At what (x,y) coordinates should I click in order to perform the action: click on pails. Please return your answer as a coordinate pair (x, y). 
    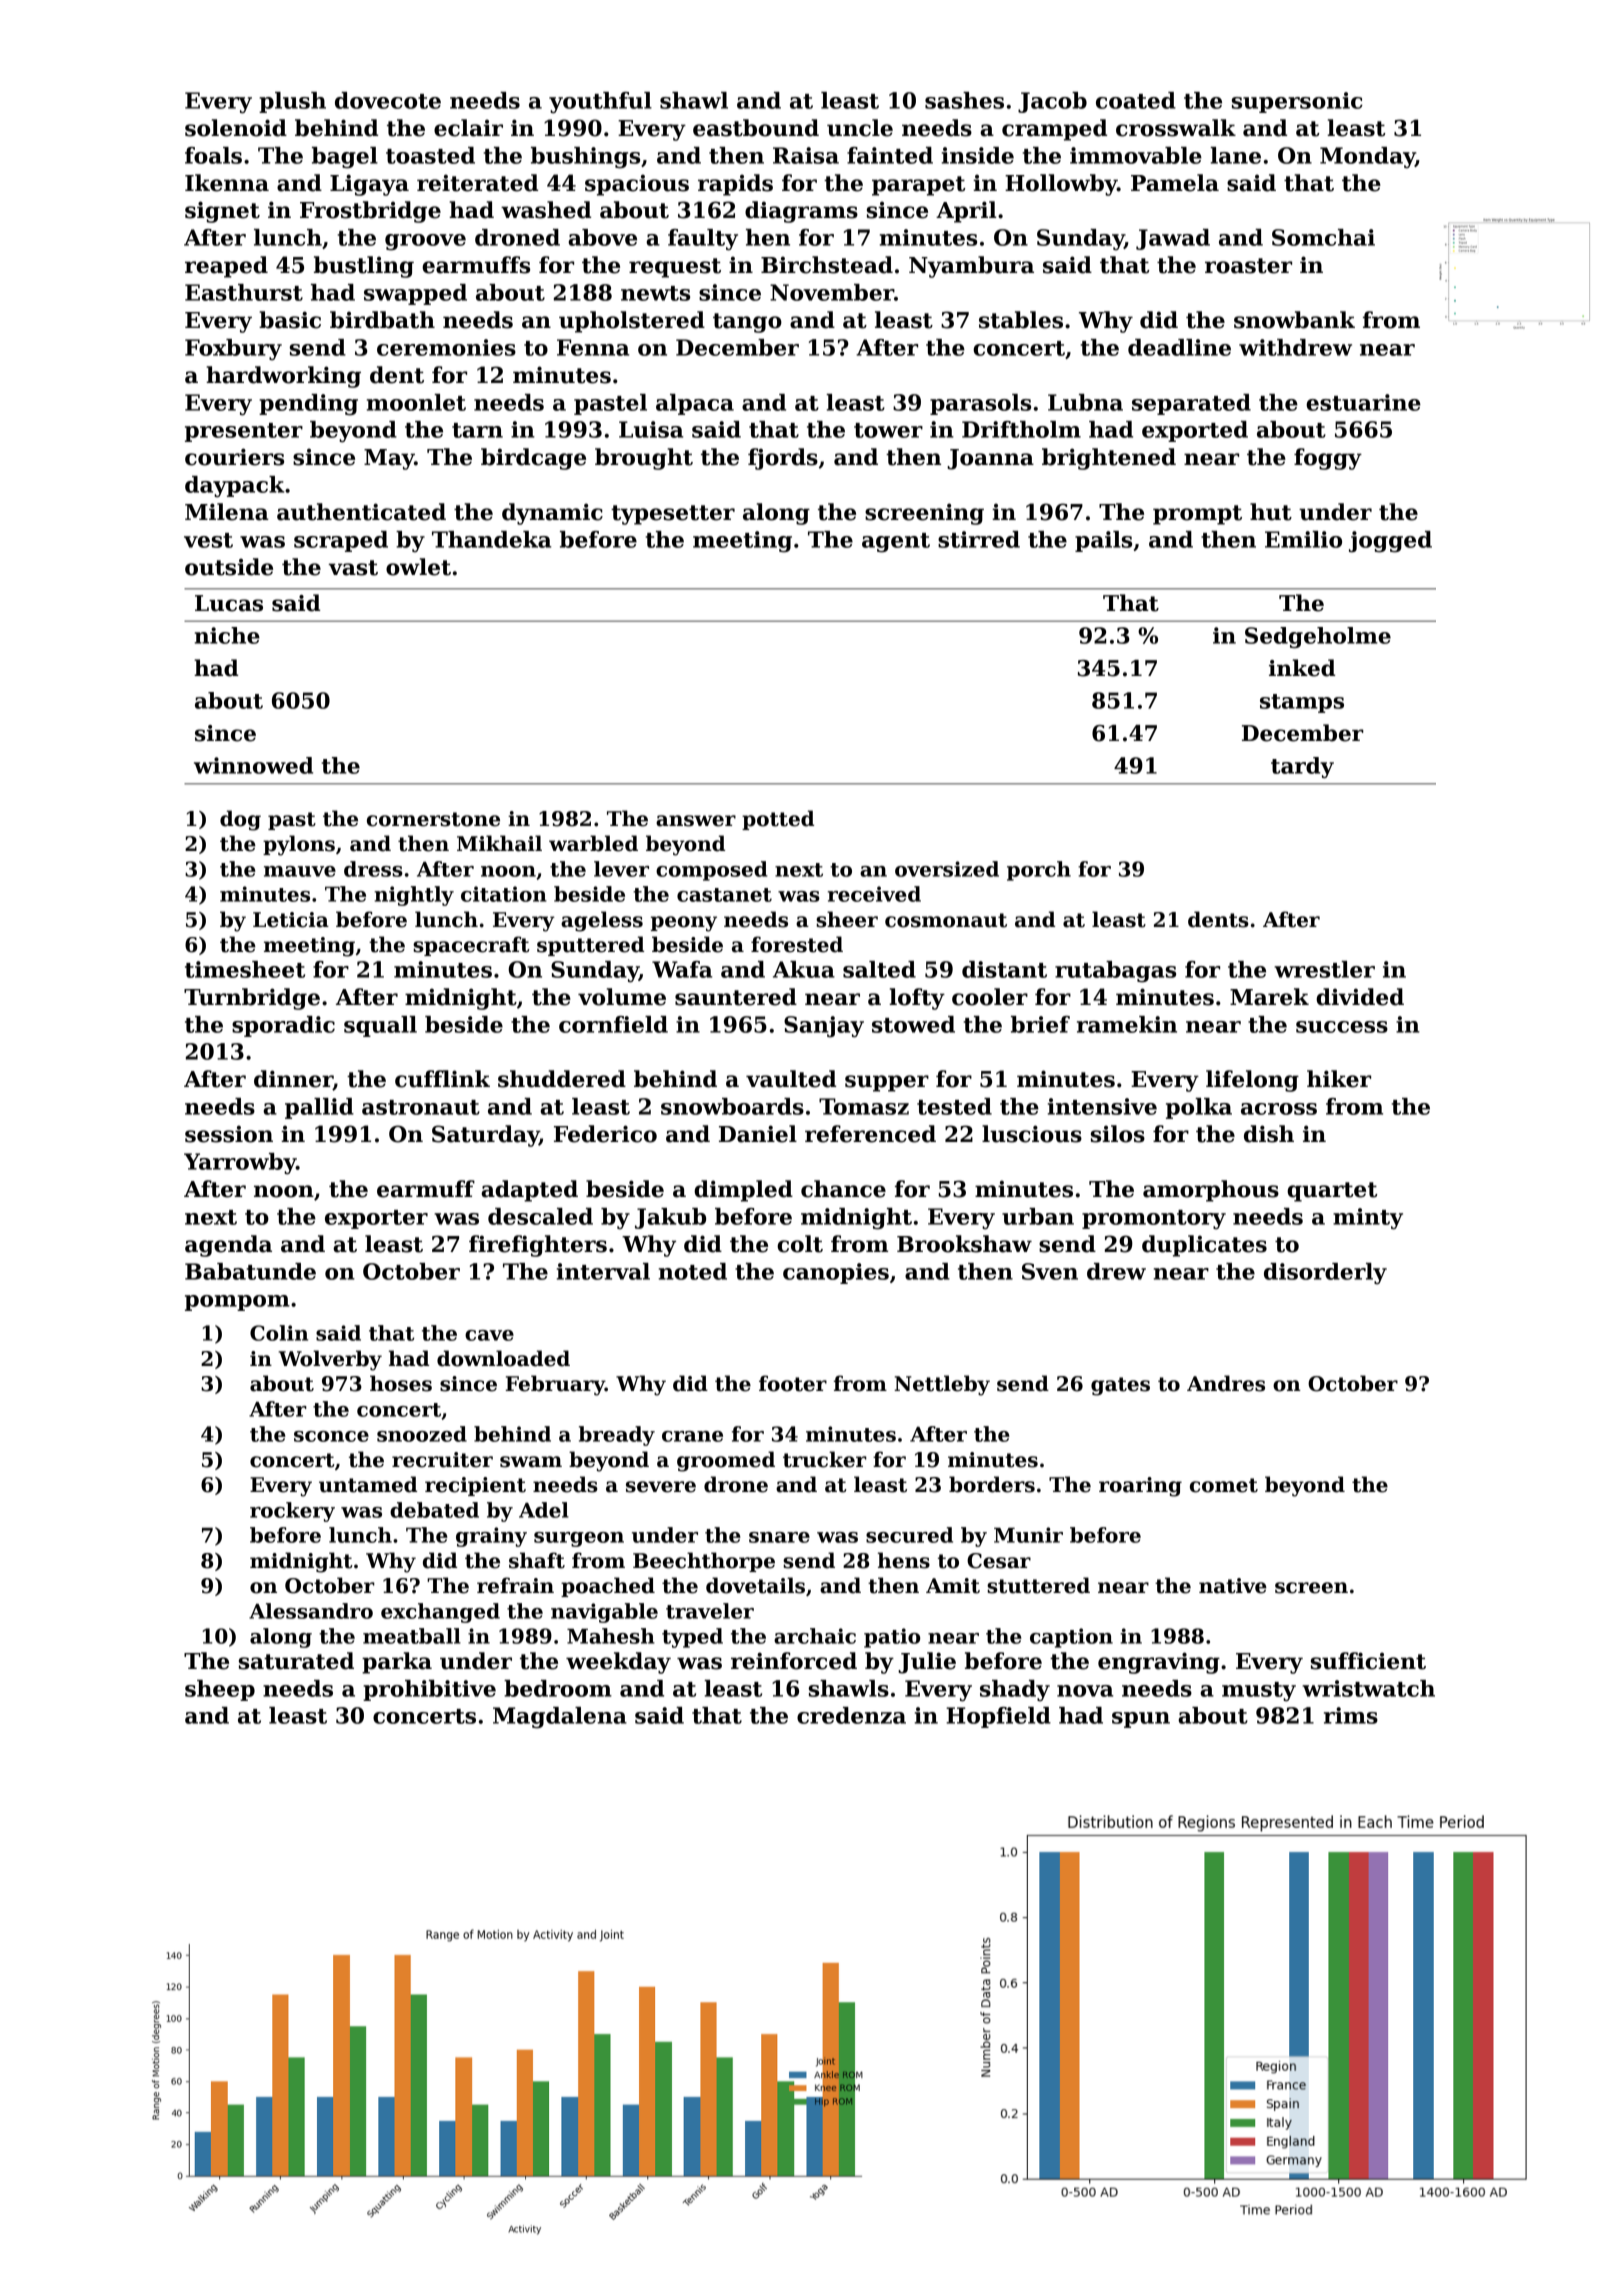
    Looking at the image, I should click on (1103, 541).
